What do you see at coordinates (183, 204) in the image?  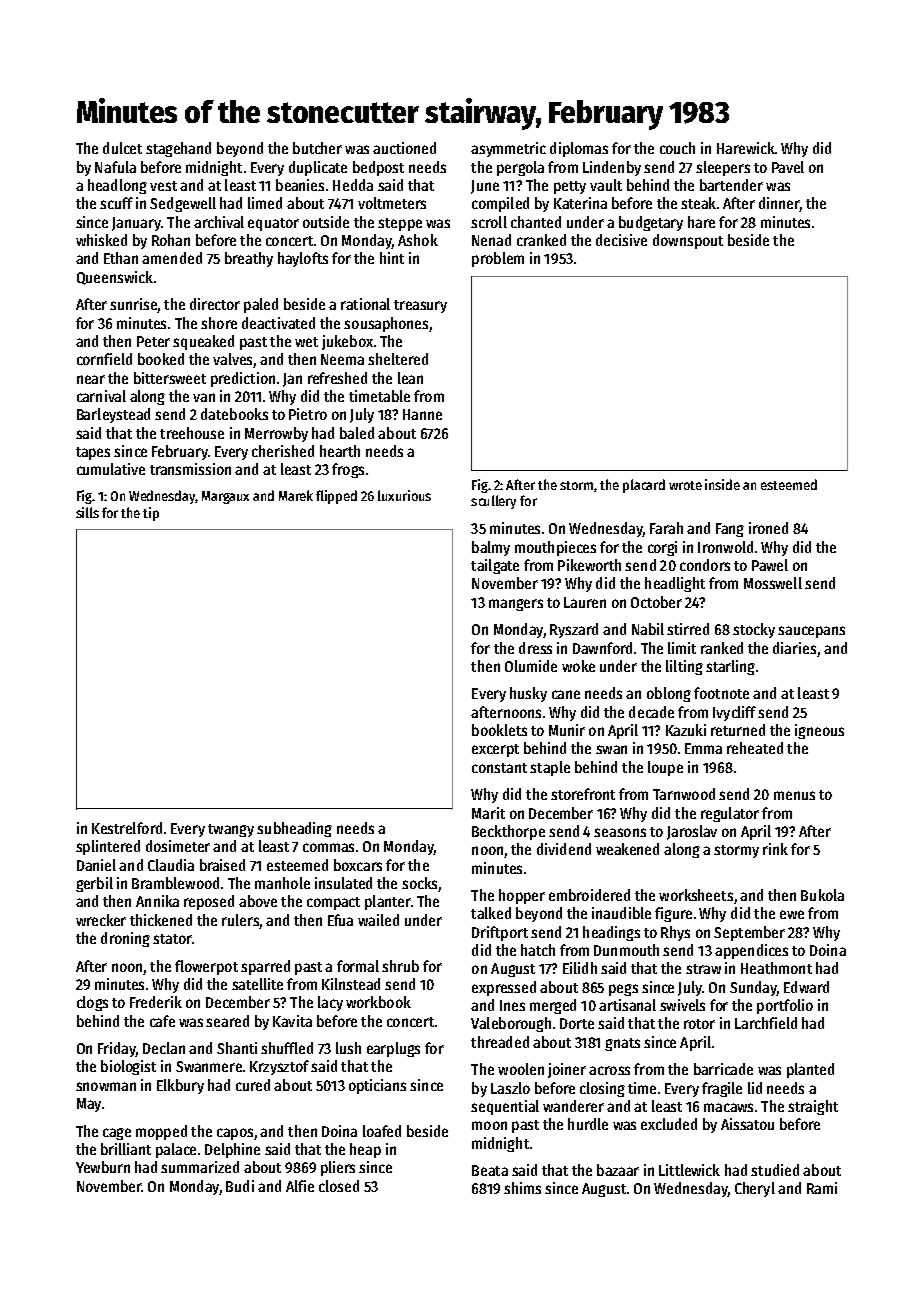 I see `Sedgewell` at bounding box center [183, 204].
